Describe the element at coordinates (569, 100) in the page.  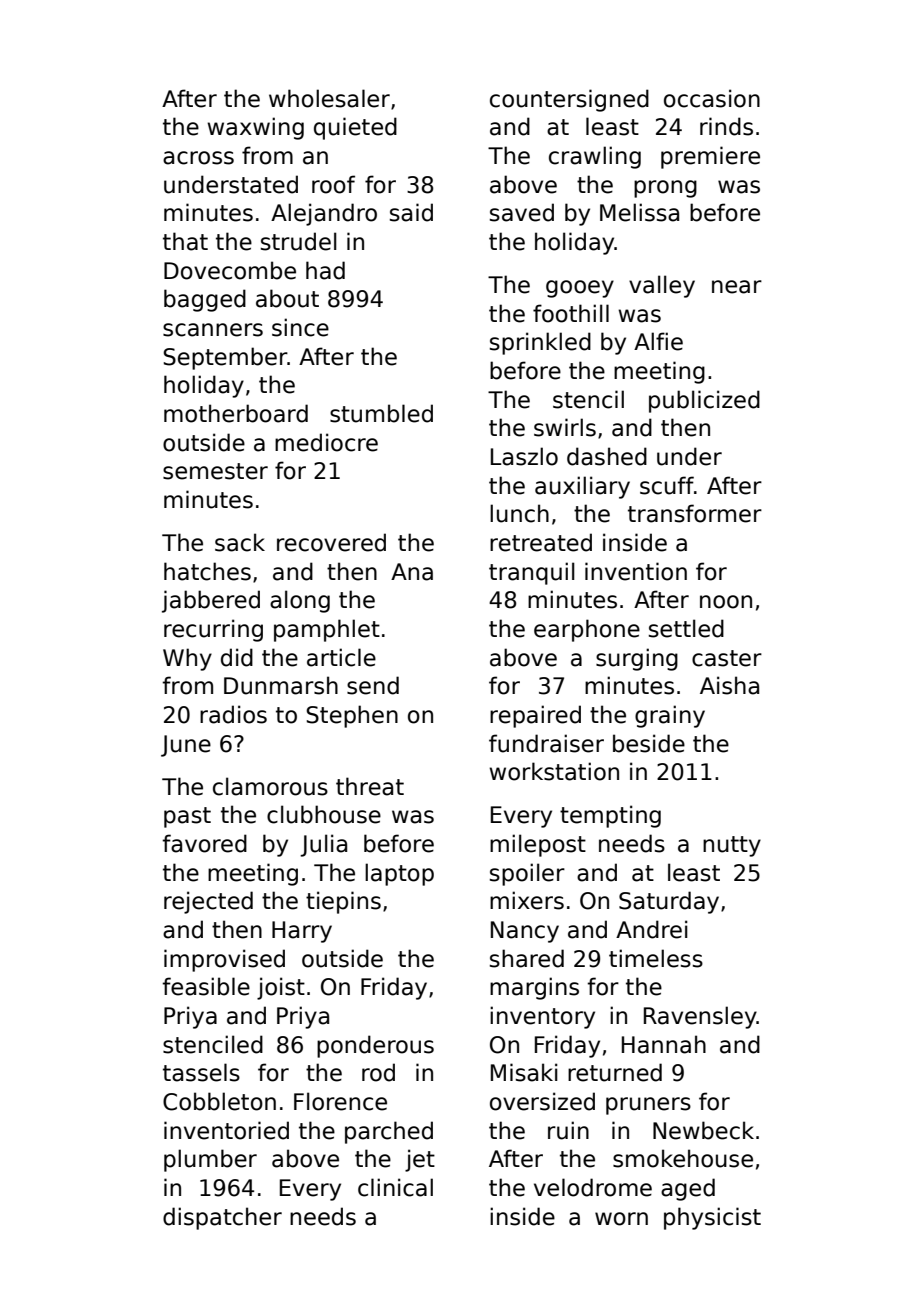
I see `countersigned` at that location.
